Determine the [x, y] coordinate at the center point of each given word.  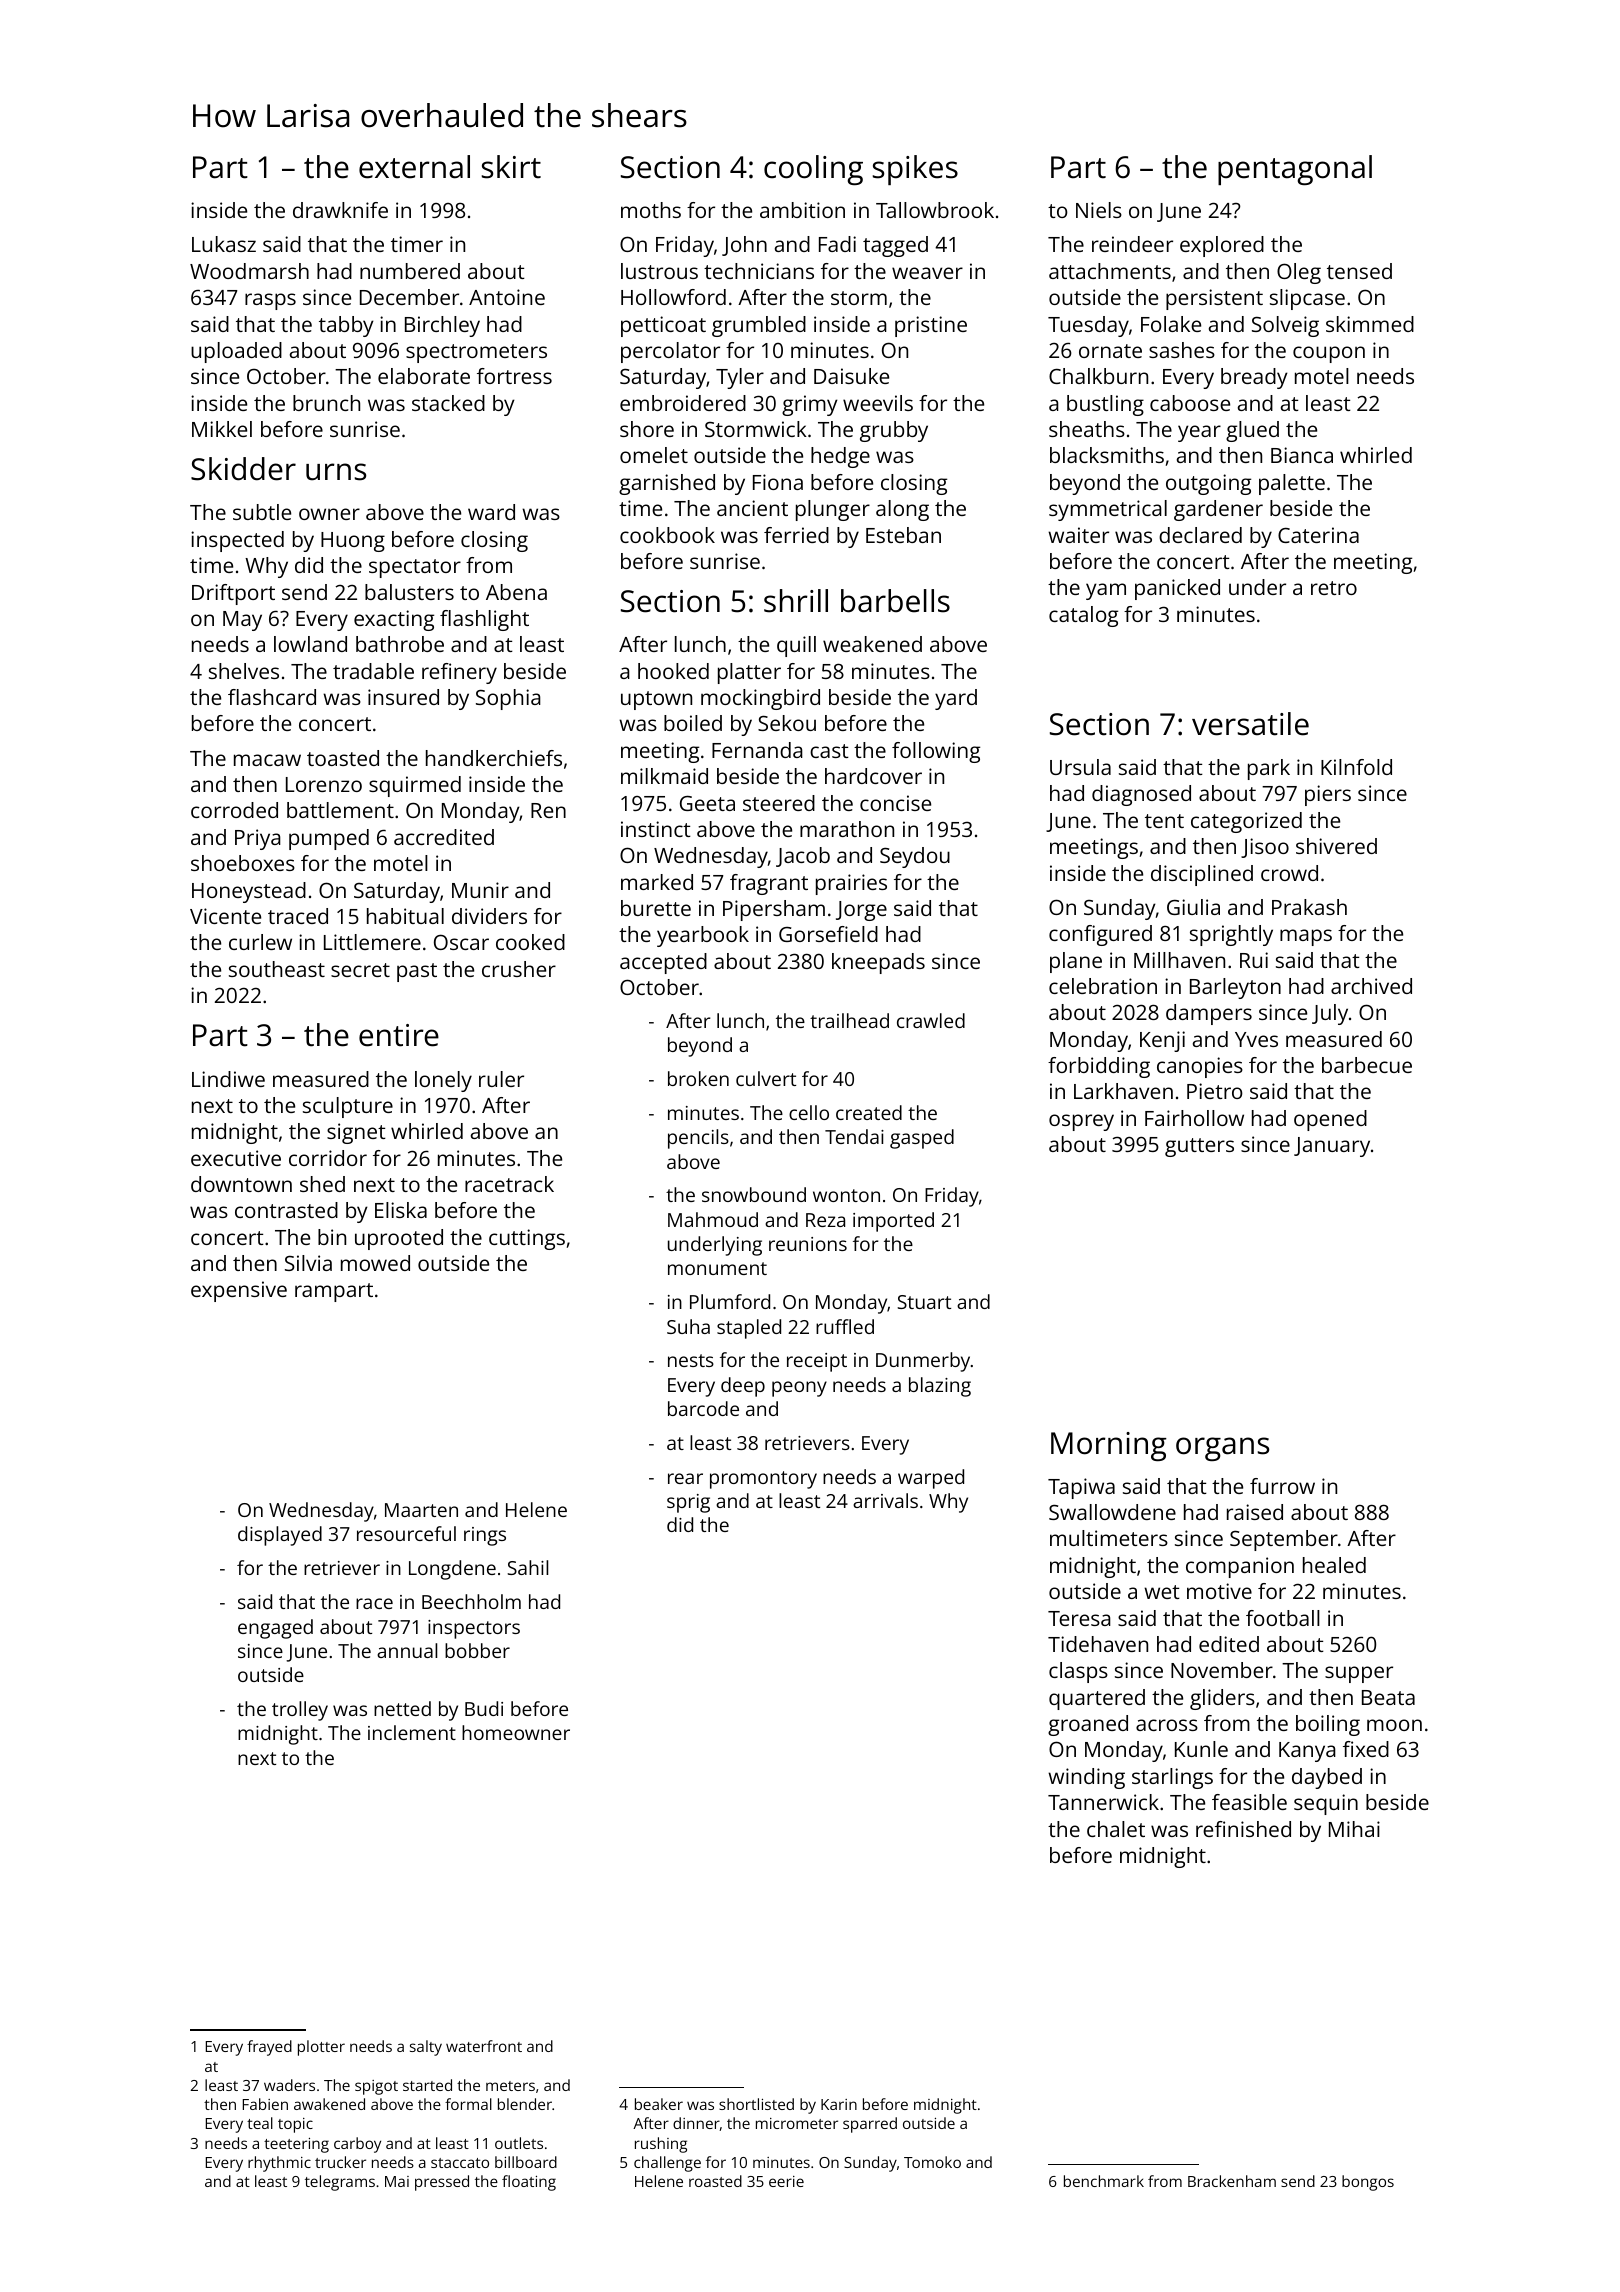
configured [1100, 935]
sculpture [348, 1107]
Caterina [1318, 535]
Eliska [401, 1210]
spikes [915, 170]
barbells [895, 601]
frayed [269, 2048]
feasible [1249, 1802]
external [414, 167]
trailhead [849, 1020]
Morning [1109, 1446]
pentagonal [1295, 170]
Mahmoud [713, 1219]
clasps [1078, 1672]
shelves [244, 671]
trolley [300, 1711]
